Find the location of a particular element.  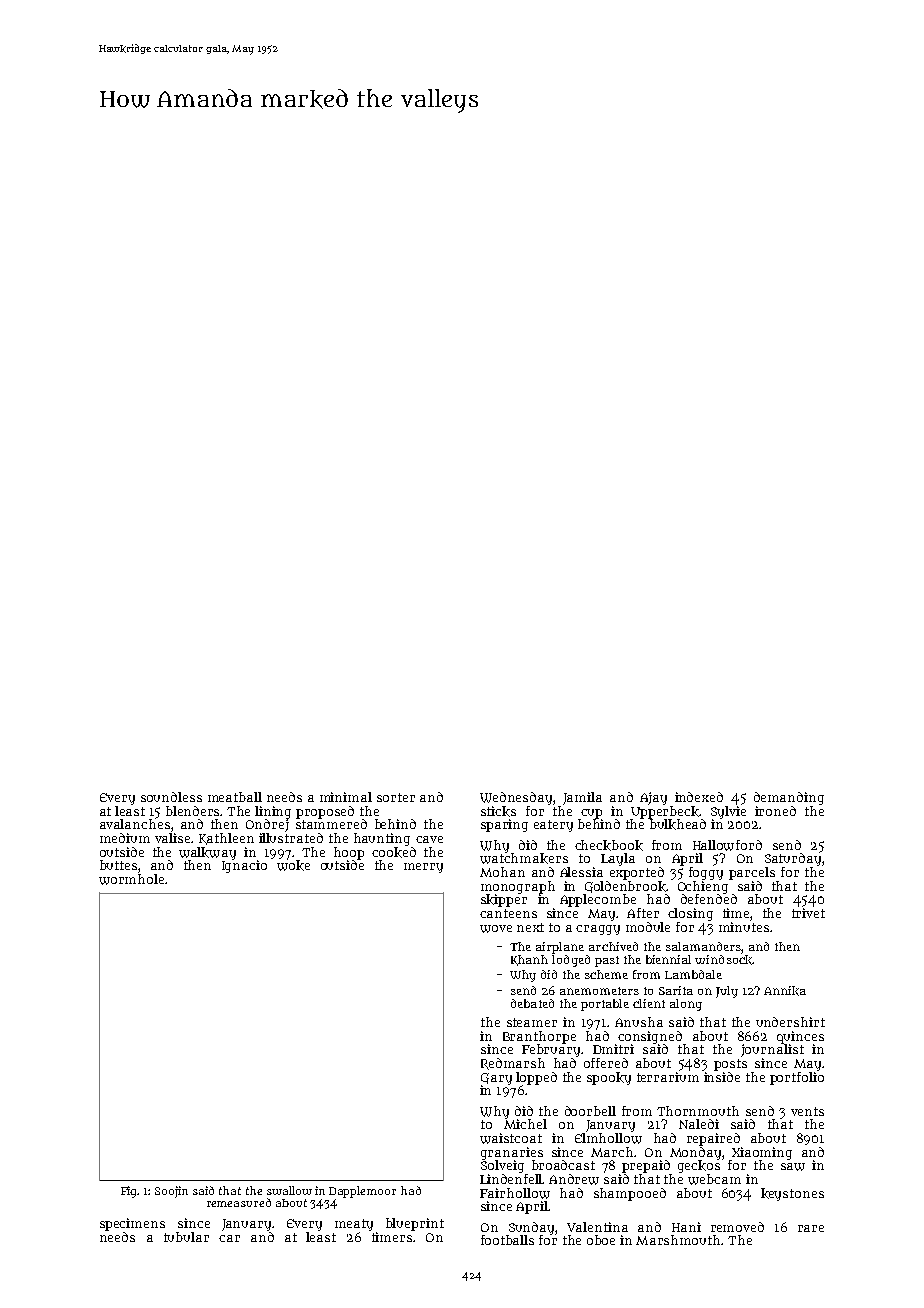

vents is located at coordinates (807, 1111).
